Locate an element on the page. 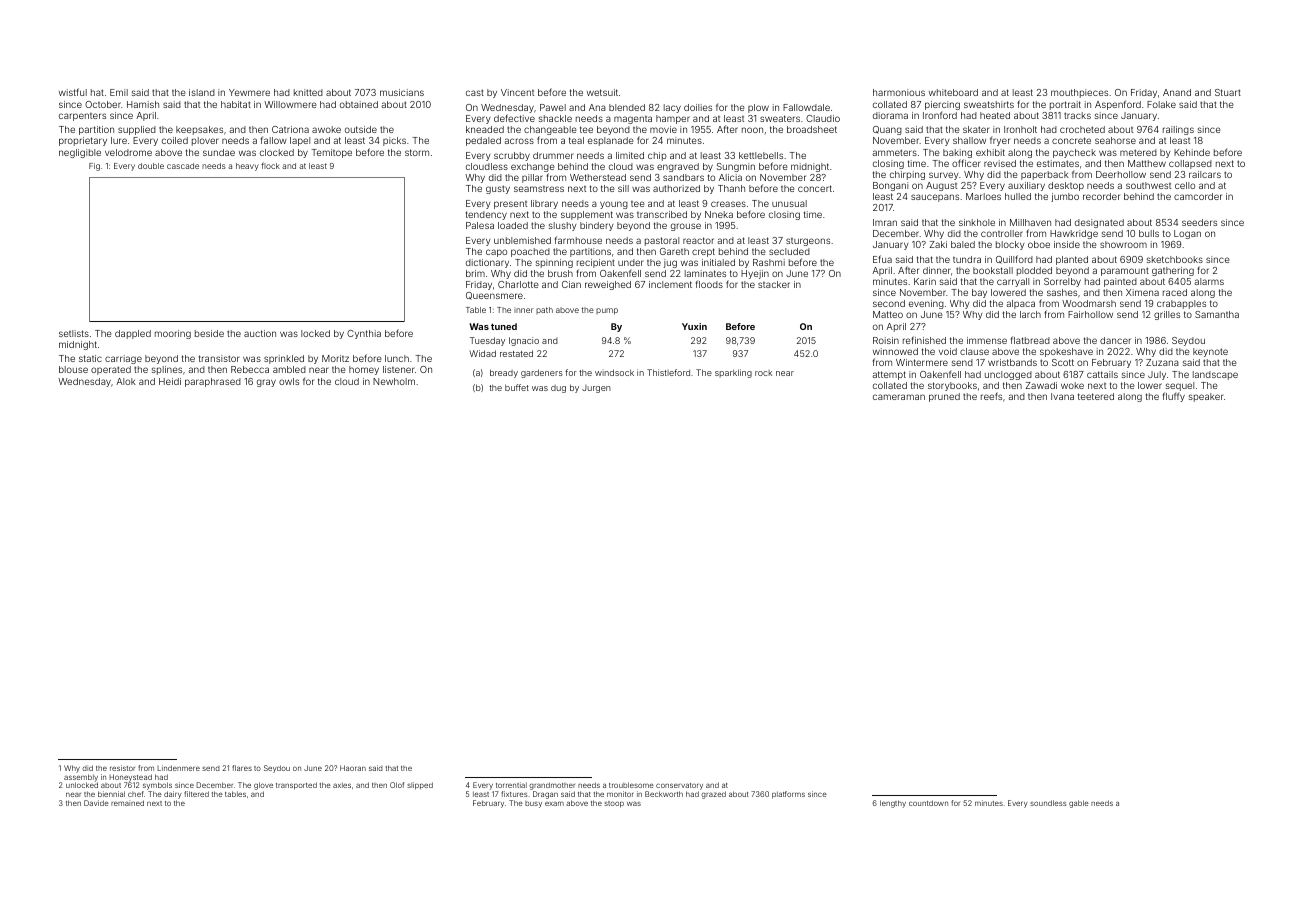  dug is located at coordinates (558, 389).
